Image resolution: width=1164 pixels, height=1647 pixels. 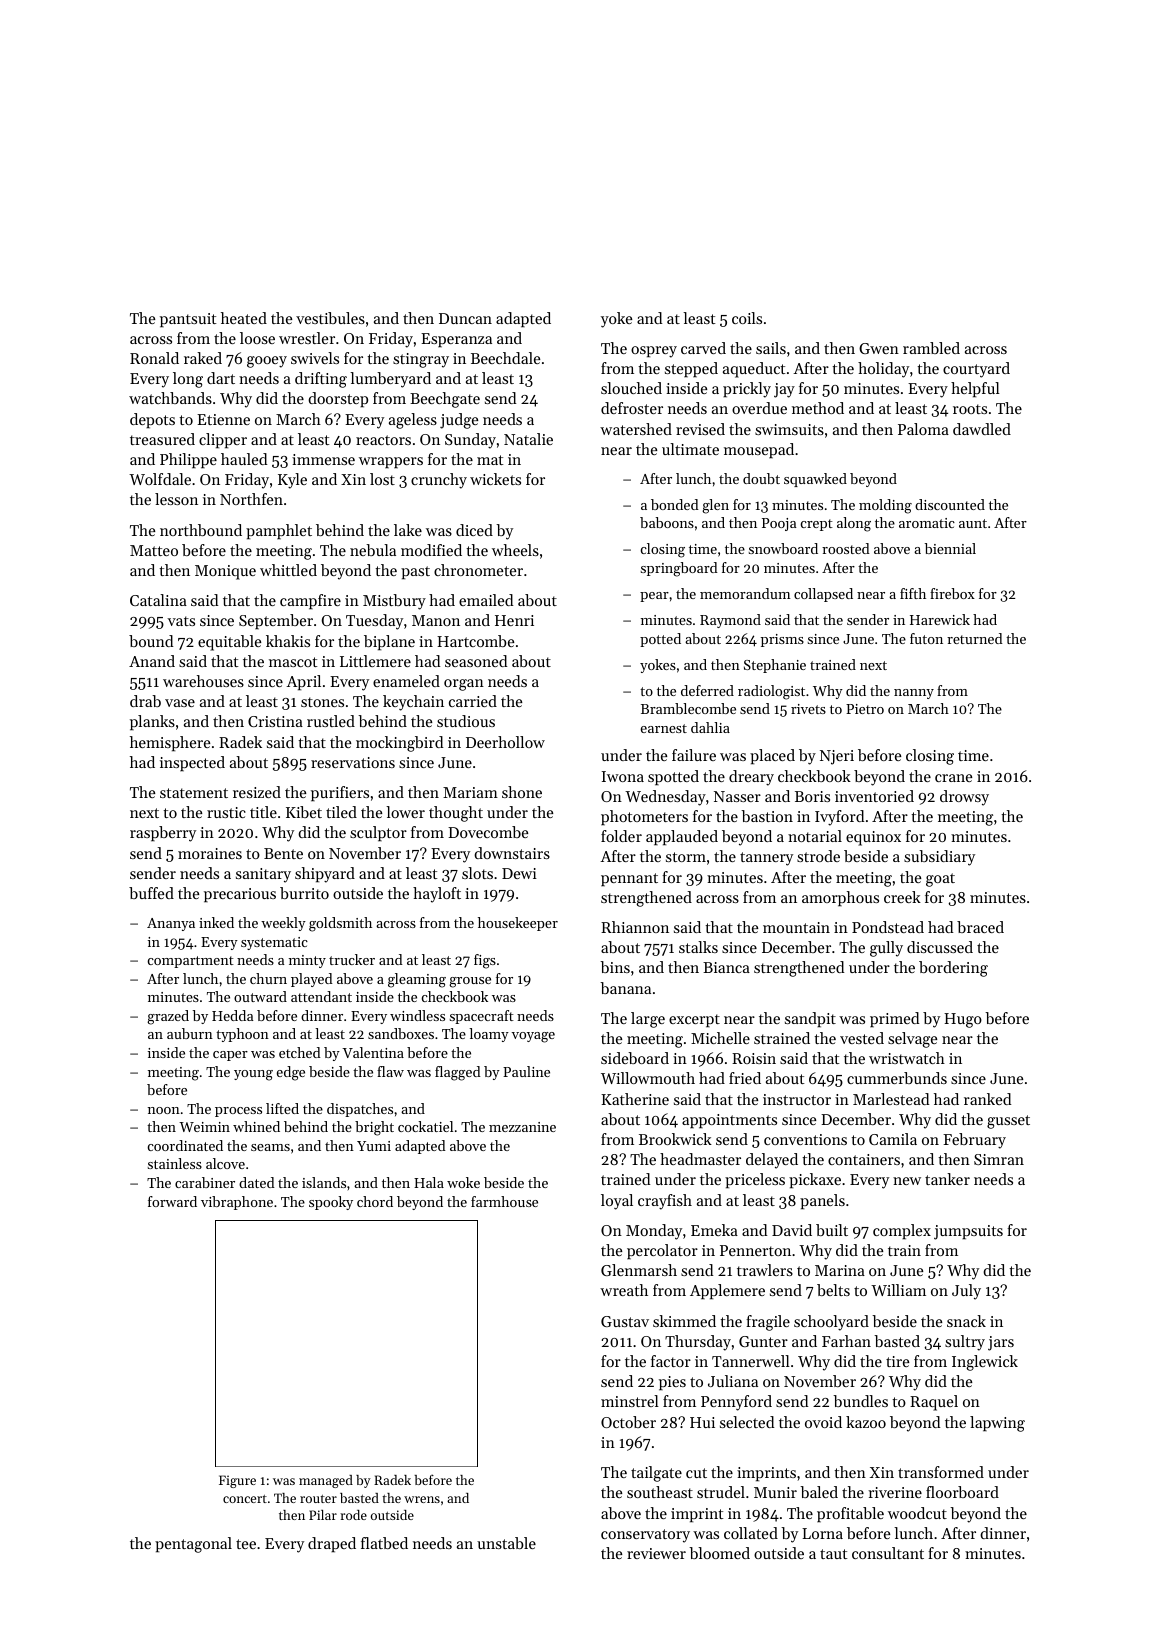 What do you see at coordinates (644, 818) in the screenshot?
I see `photometers` at bounding box center [644, 818].
